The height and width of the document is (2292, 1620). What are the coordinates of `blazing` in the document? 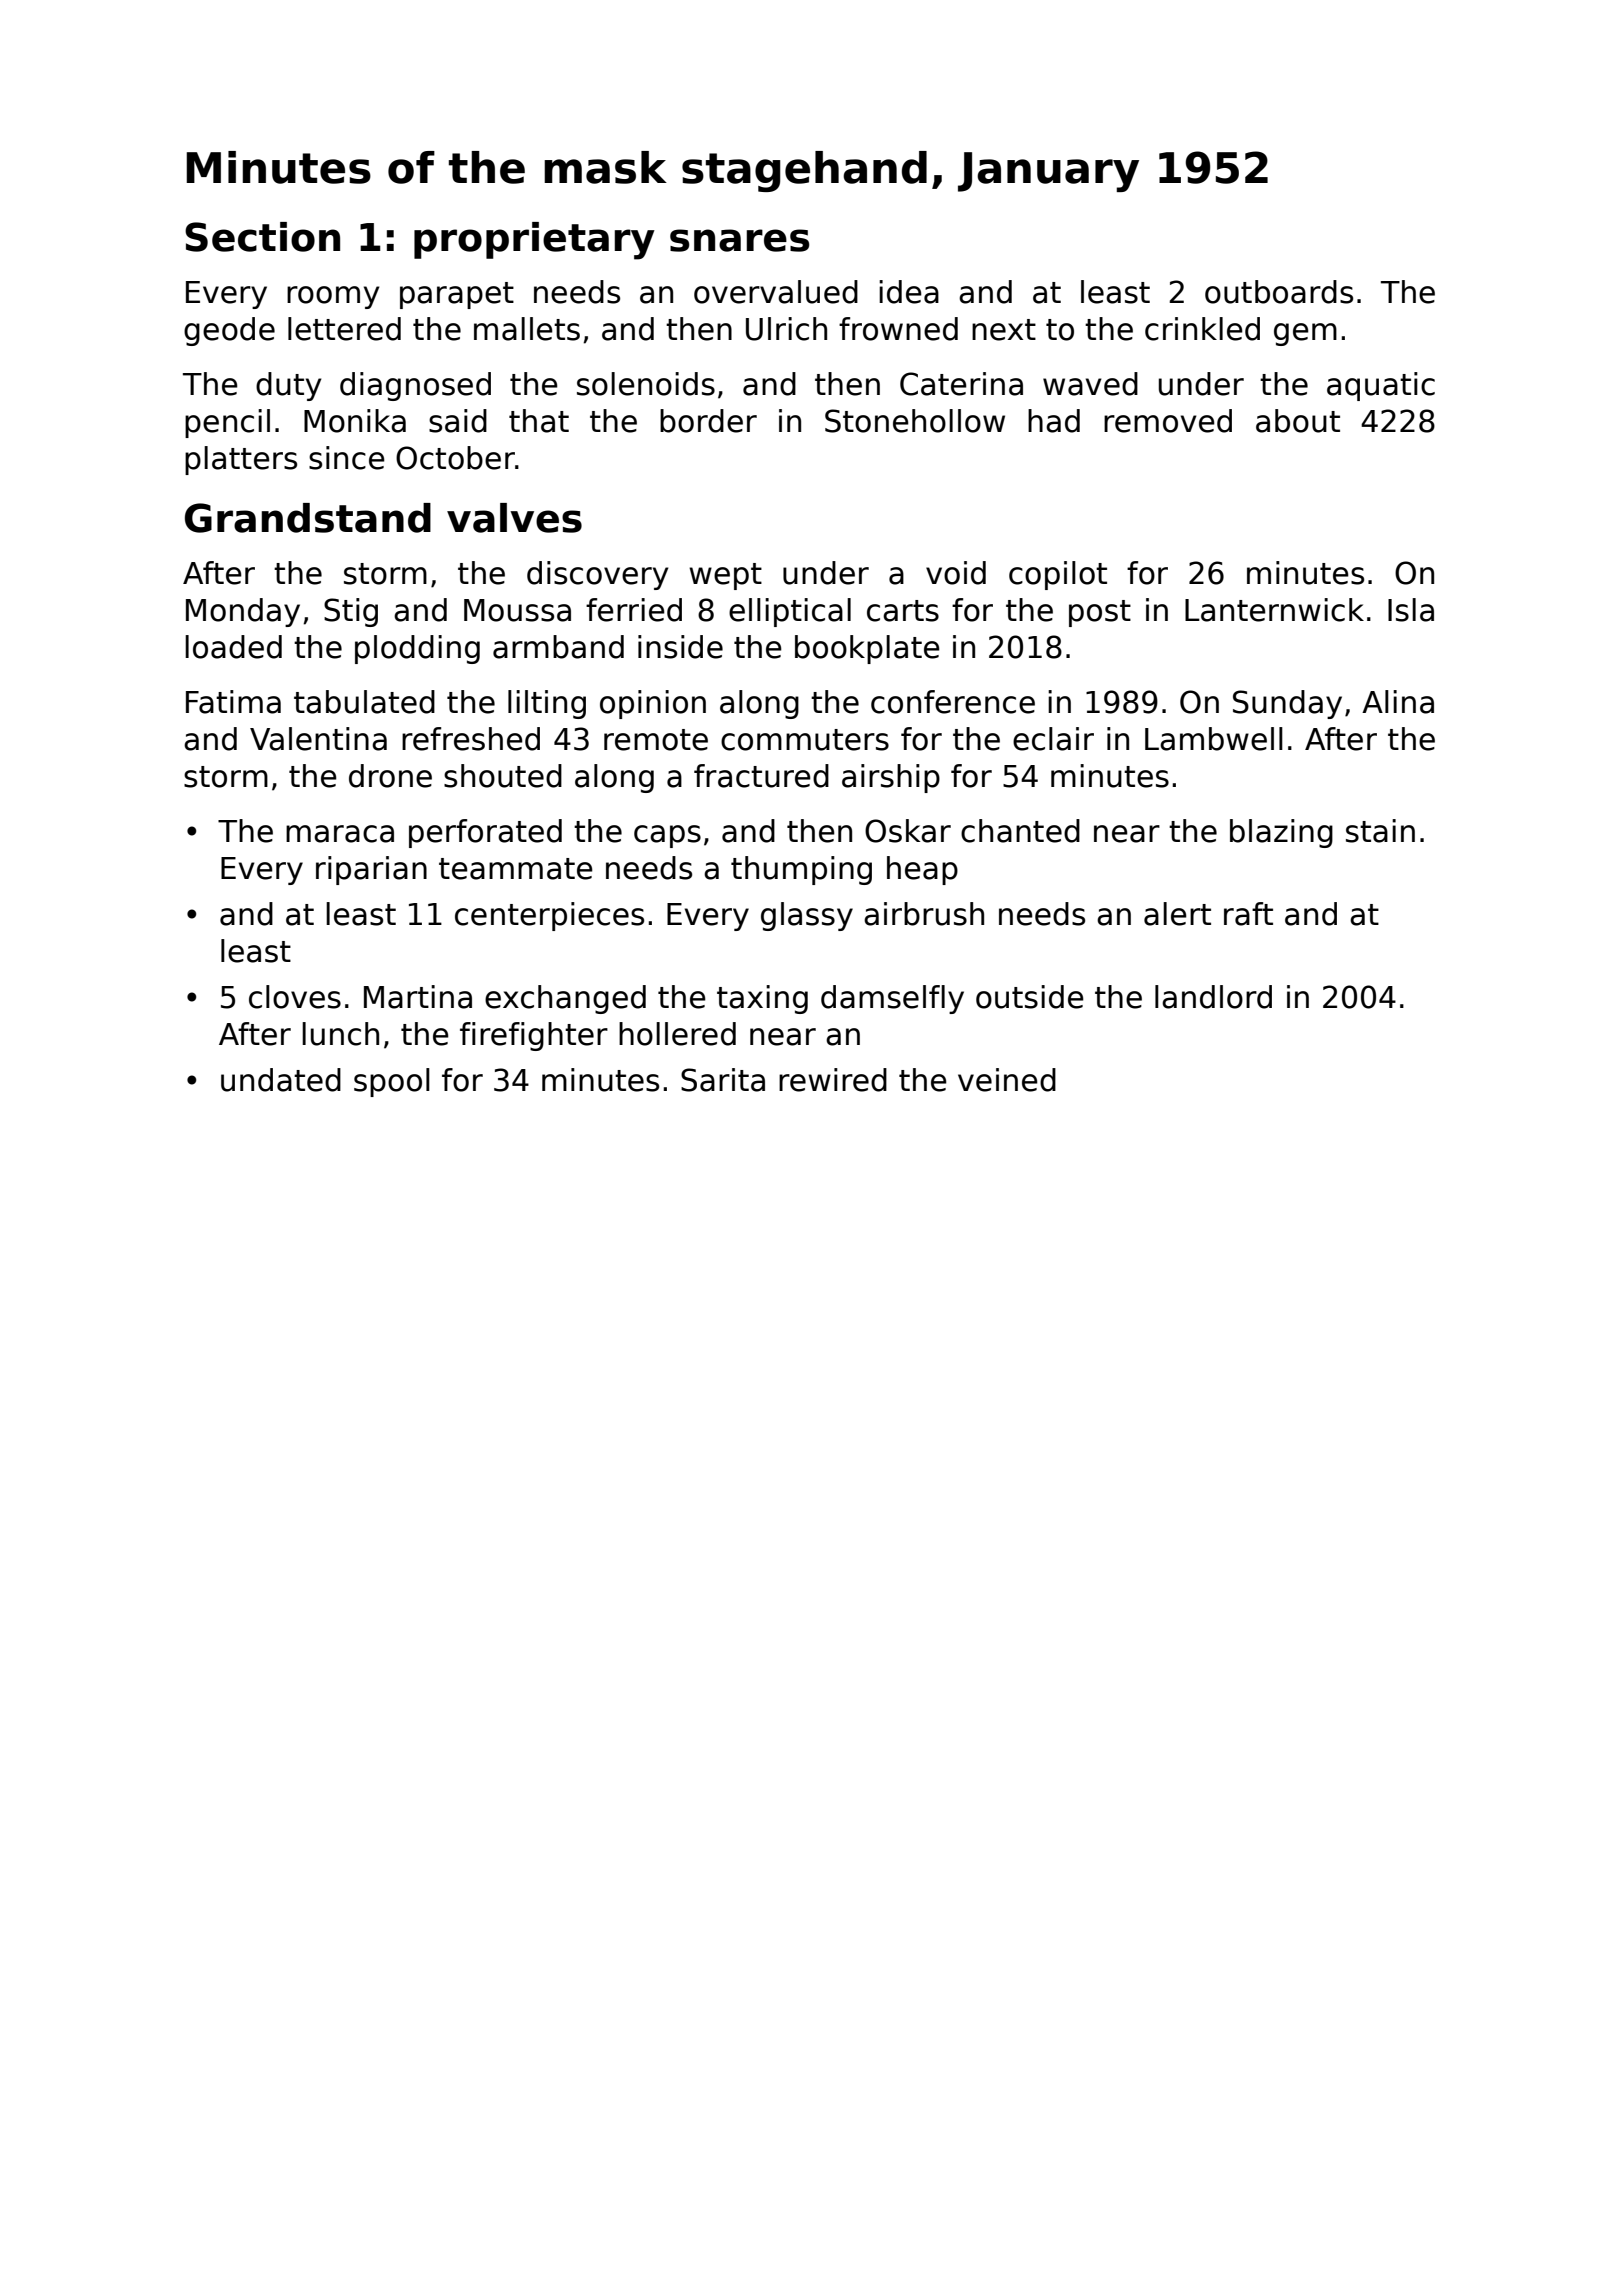 It's located at (1281, 833).
